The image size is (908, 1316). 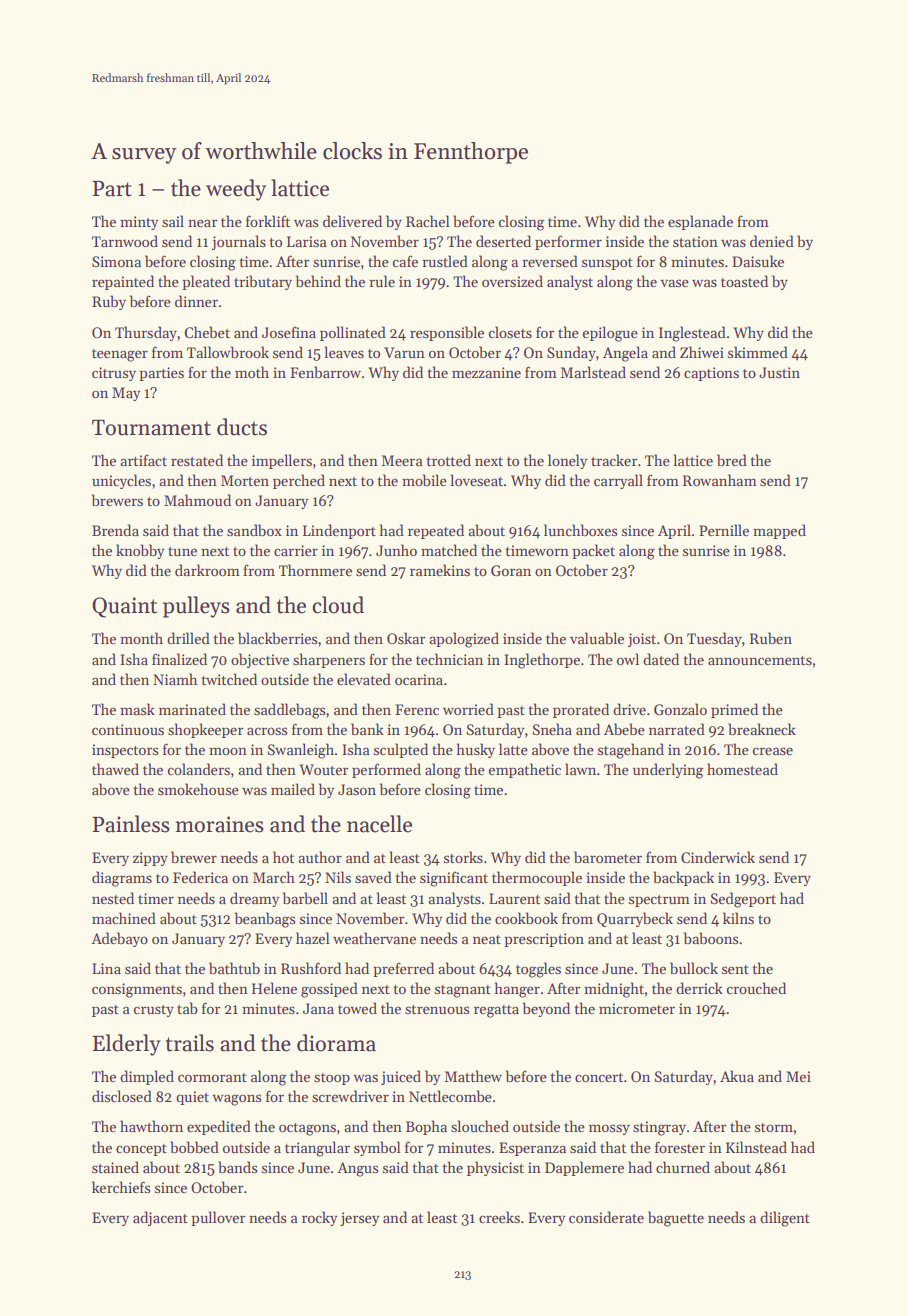 I want to click on sent, so click(x=735, y=969).
